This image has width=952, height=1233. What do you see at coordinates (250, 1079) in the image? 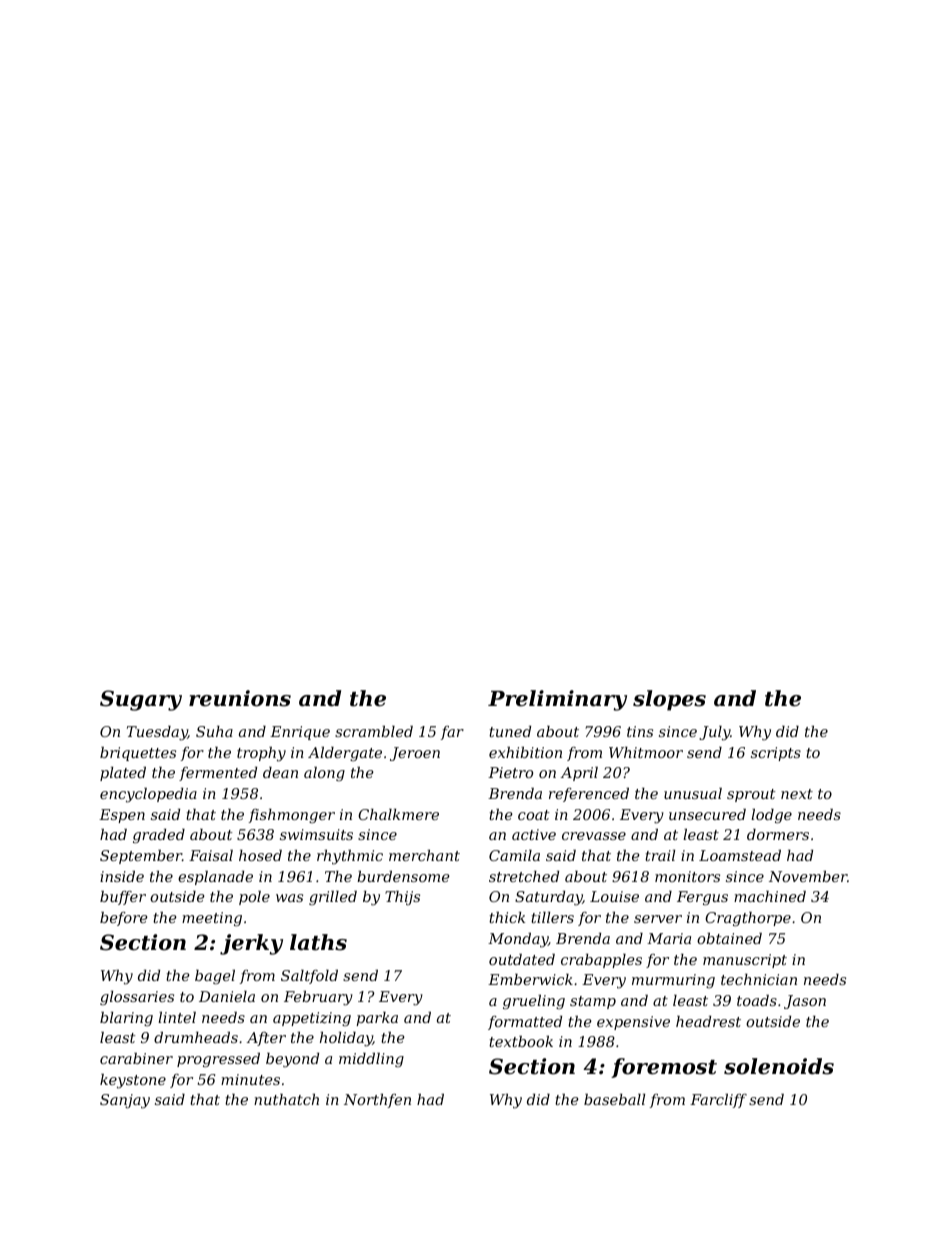
I see `minutes` at bounding box center [250, 1079].
